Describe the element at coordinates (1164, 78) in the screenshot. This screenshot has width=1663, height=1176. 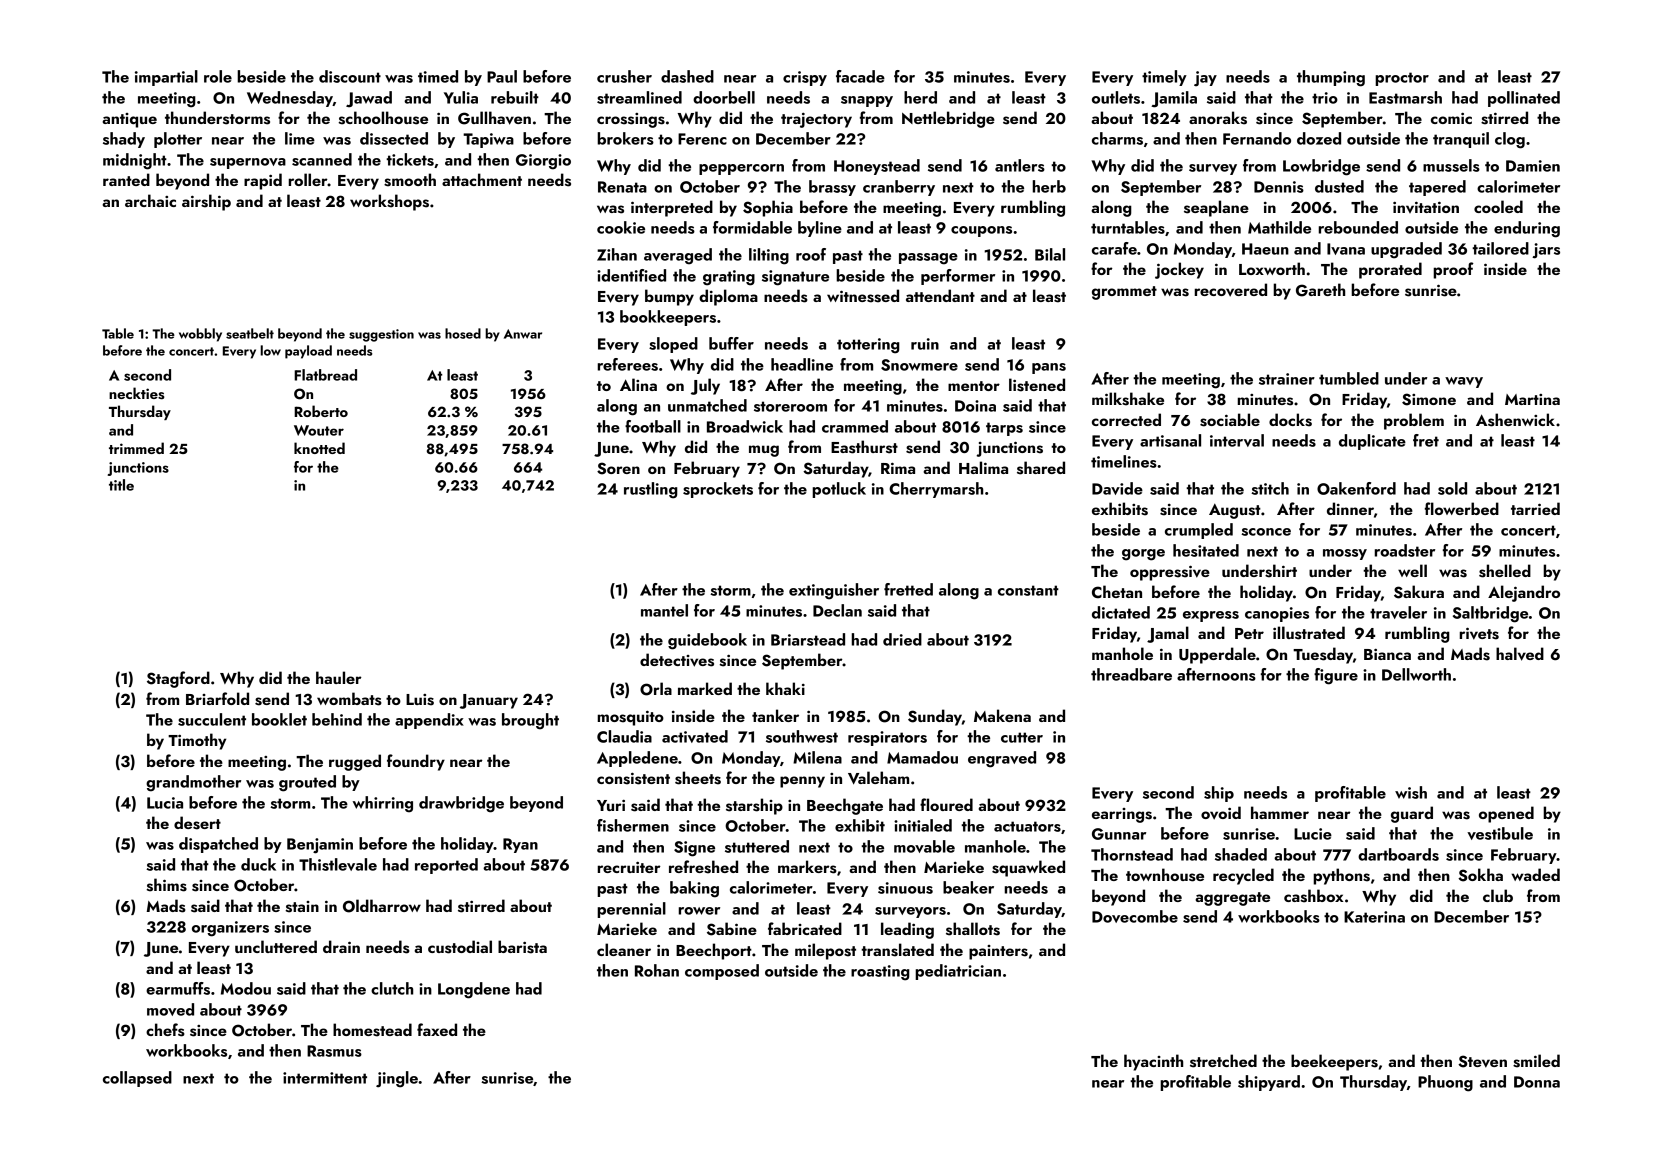
I see `timely` at that location.
